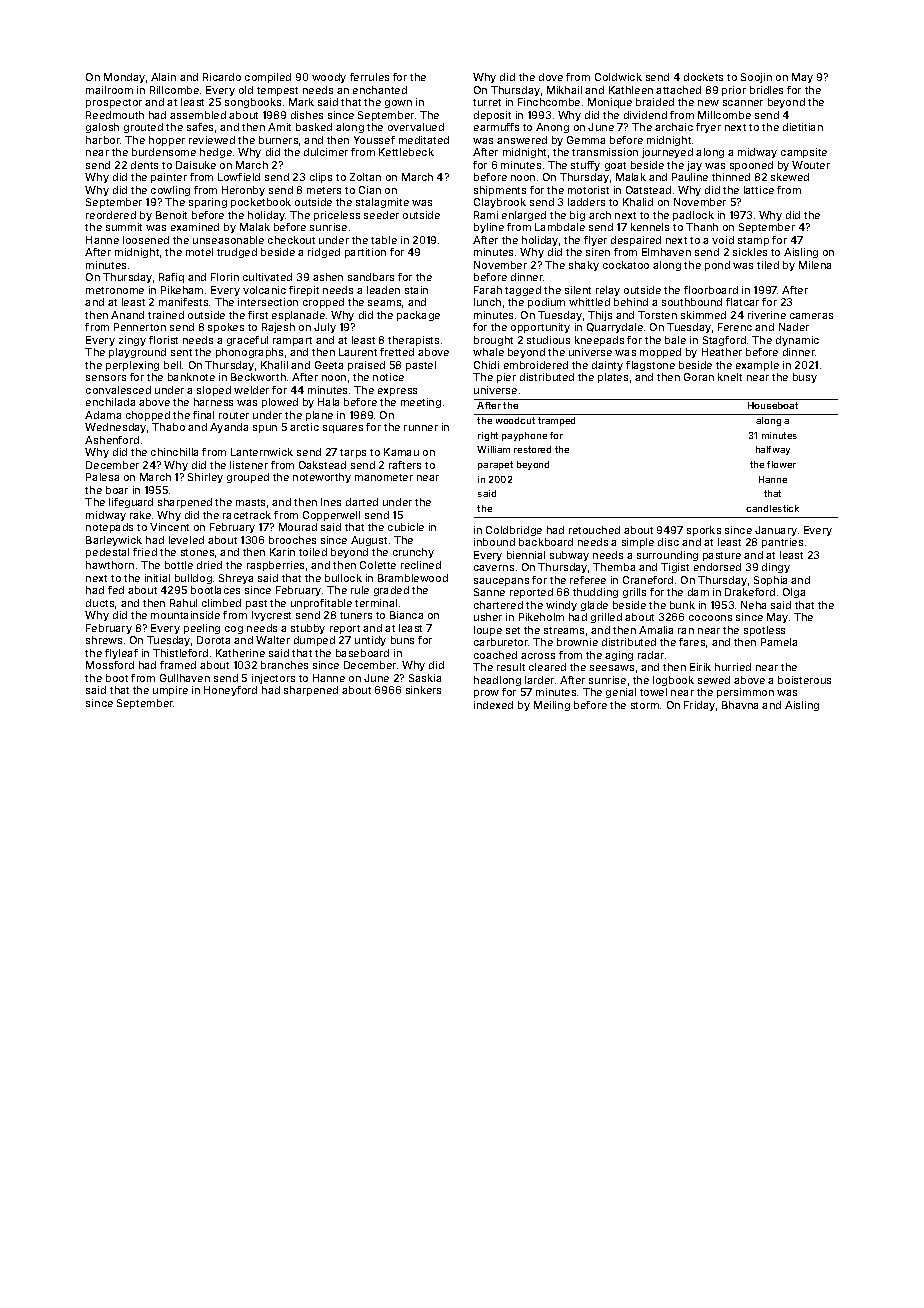 The height and width of the document is (1308, 924). Describe the element at coordinates (180, 653) in the document. I see `Thistleford` at that location.
